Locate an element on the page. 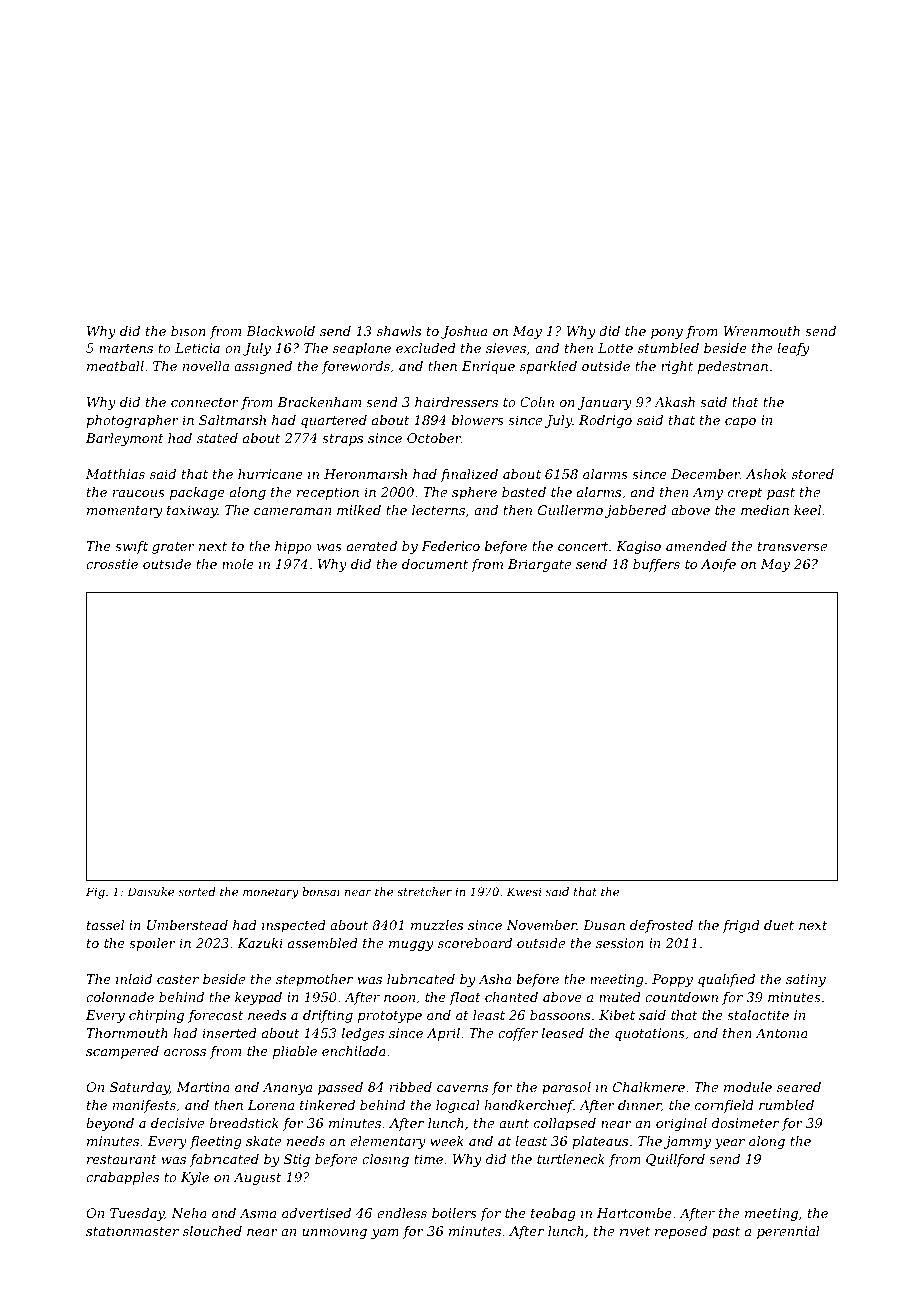 This document has width=924, height=1308. sphere is located at coordinates (474, 493).
